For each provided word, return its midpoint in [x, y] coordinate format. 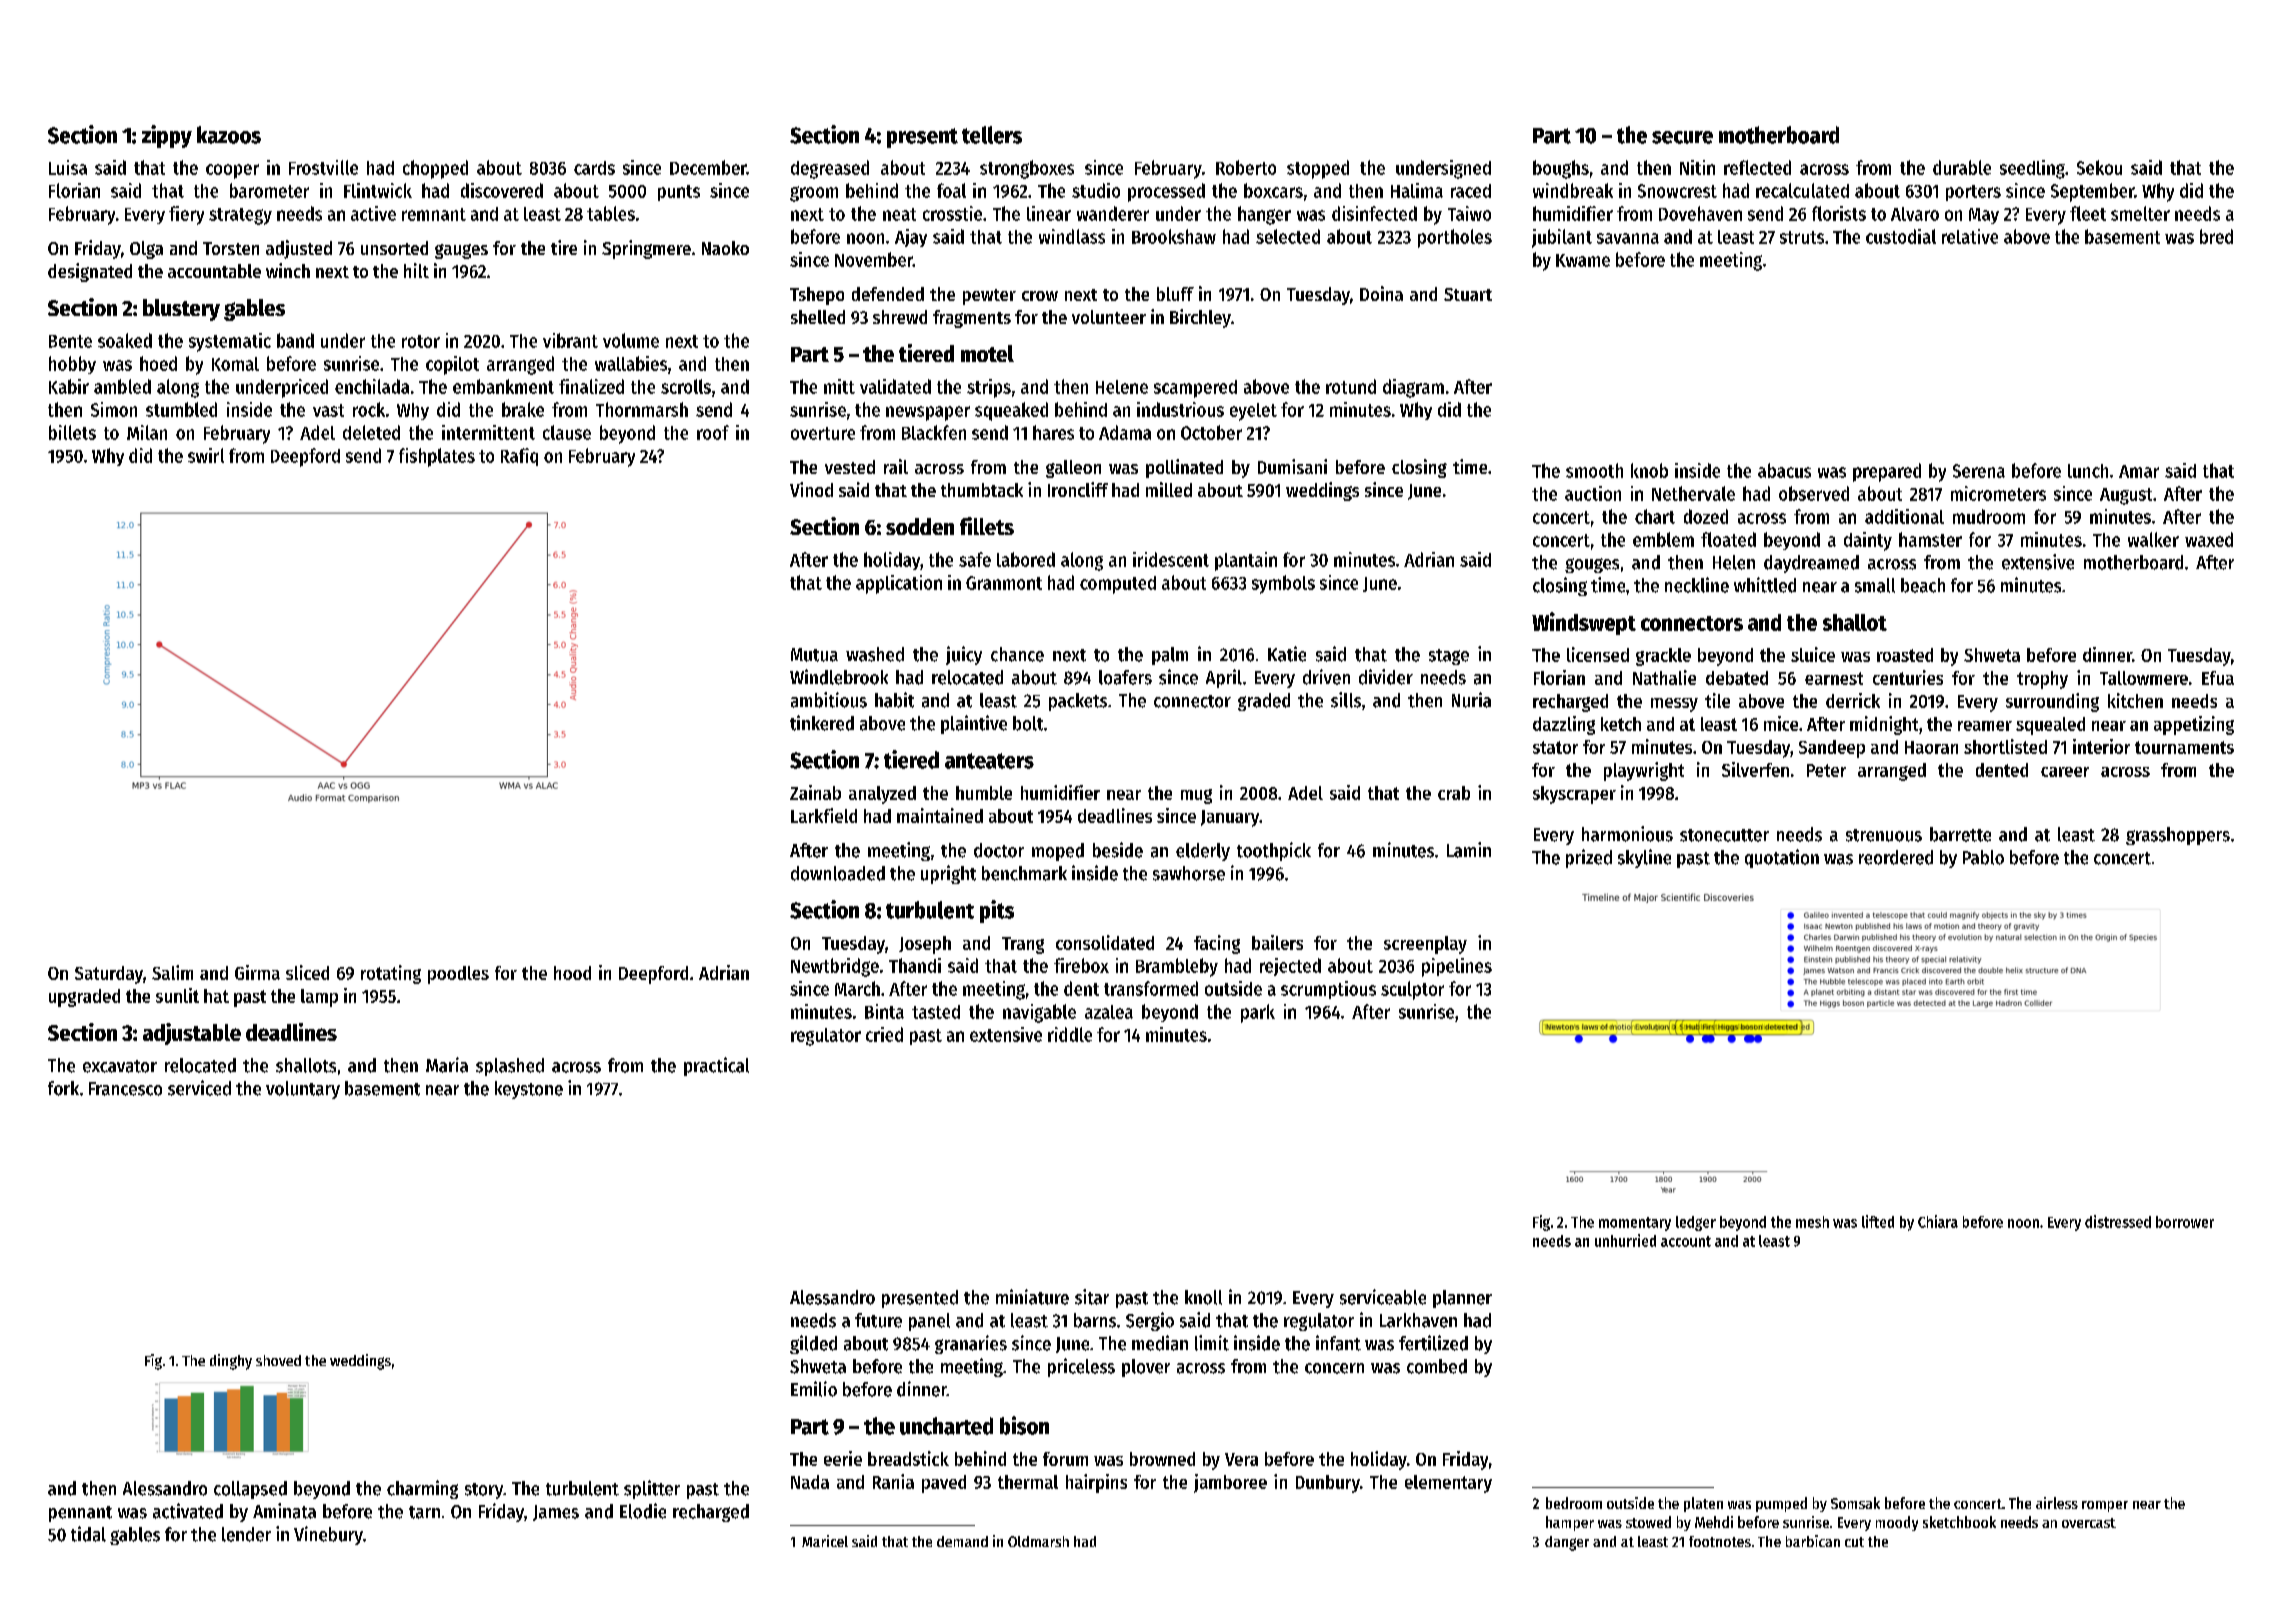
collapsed [250, 1490]
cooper [232, 171]
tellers [992, 135]
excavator [120, 1066]
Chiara [1938, 1221]
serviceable [1383, 1297]
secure [1682, 137]
